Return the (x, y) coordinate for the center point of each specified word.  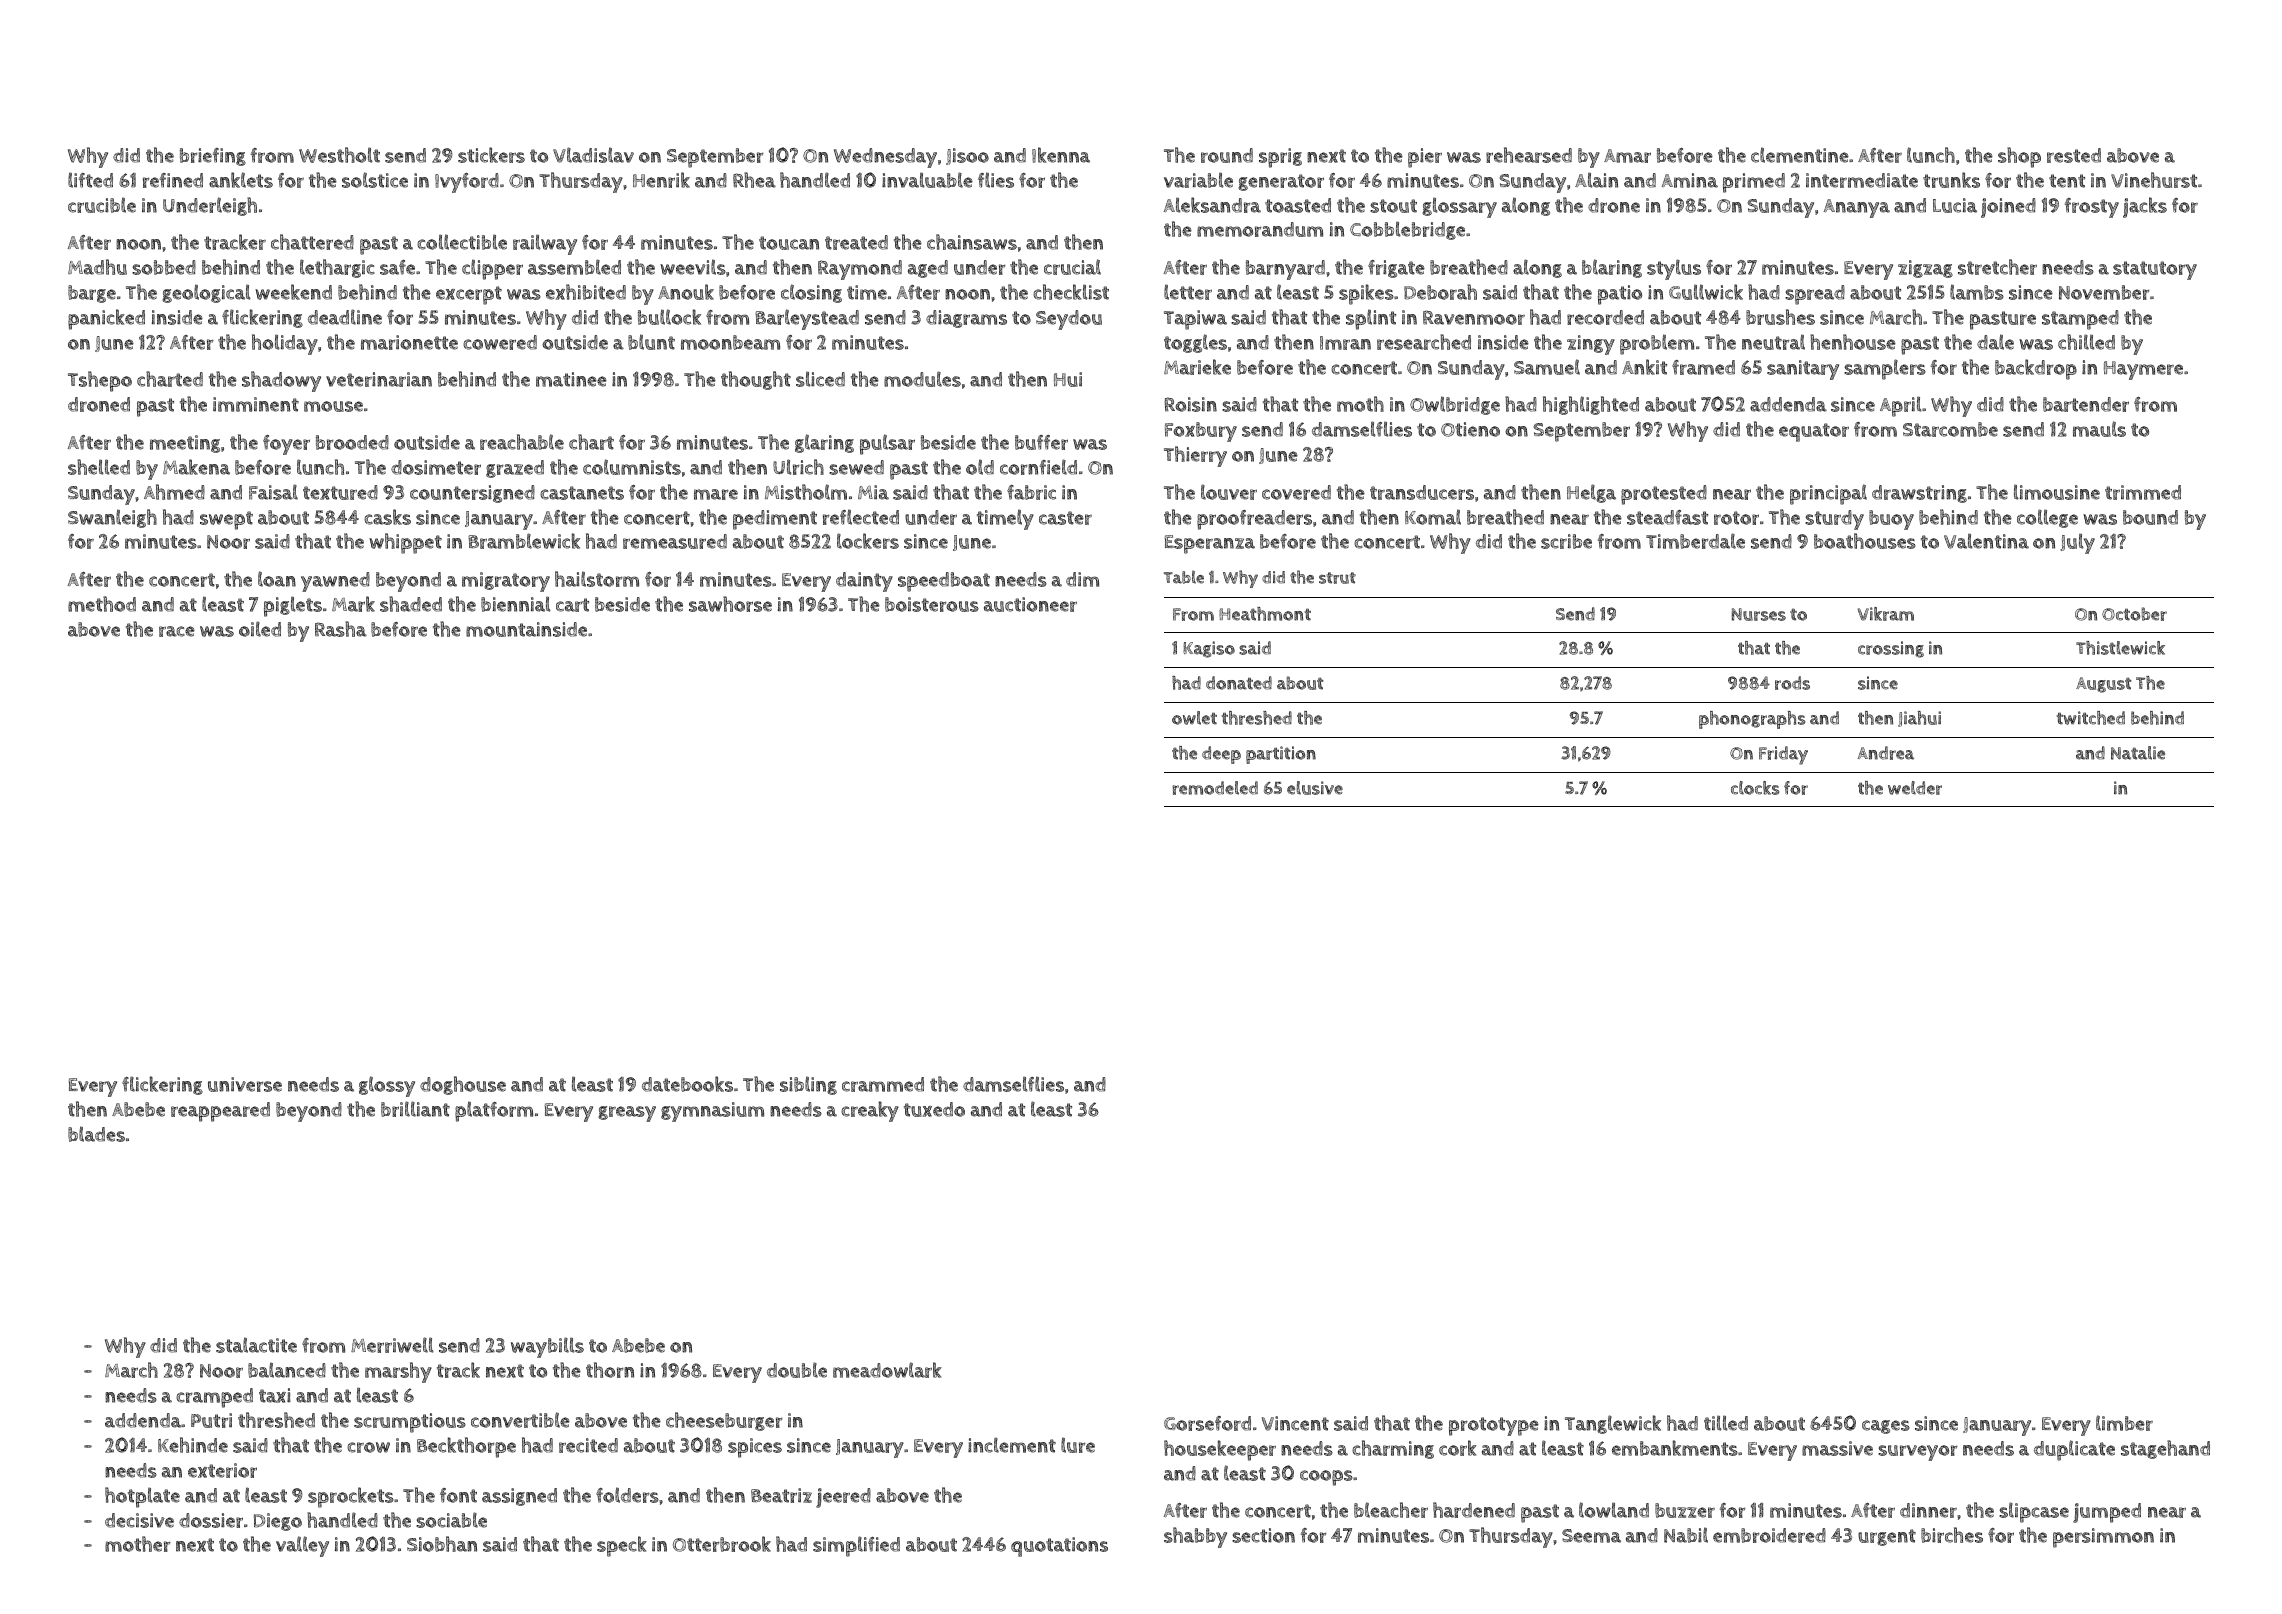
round (1227, 155)
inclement (1012, 1445)
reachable (522, 442)
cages (1886, 1427)
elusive (1315, 788)
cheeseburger (724, 1421)
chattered (312, 242)
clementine (1800, 155)
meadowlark (887, 1370)
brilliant (415, 1109)
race (177, 631)
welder (1915, 788)
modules (922, 379)
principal (1828, 494)
